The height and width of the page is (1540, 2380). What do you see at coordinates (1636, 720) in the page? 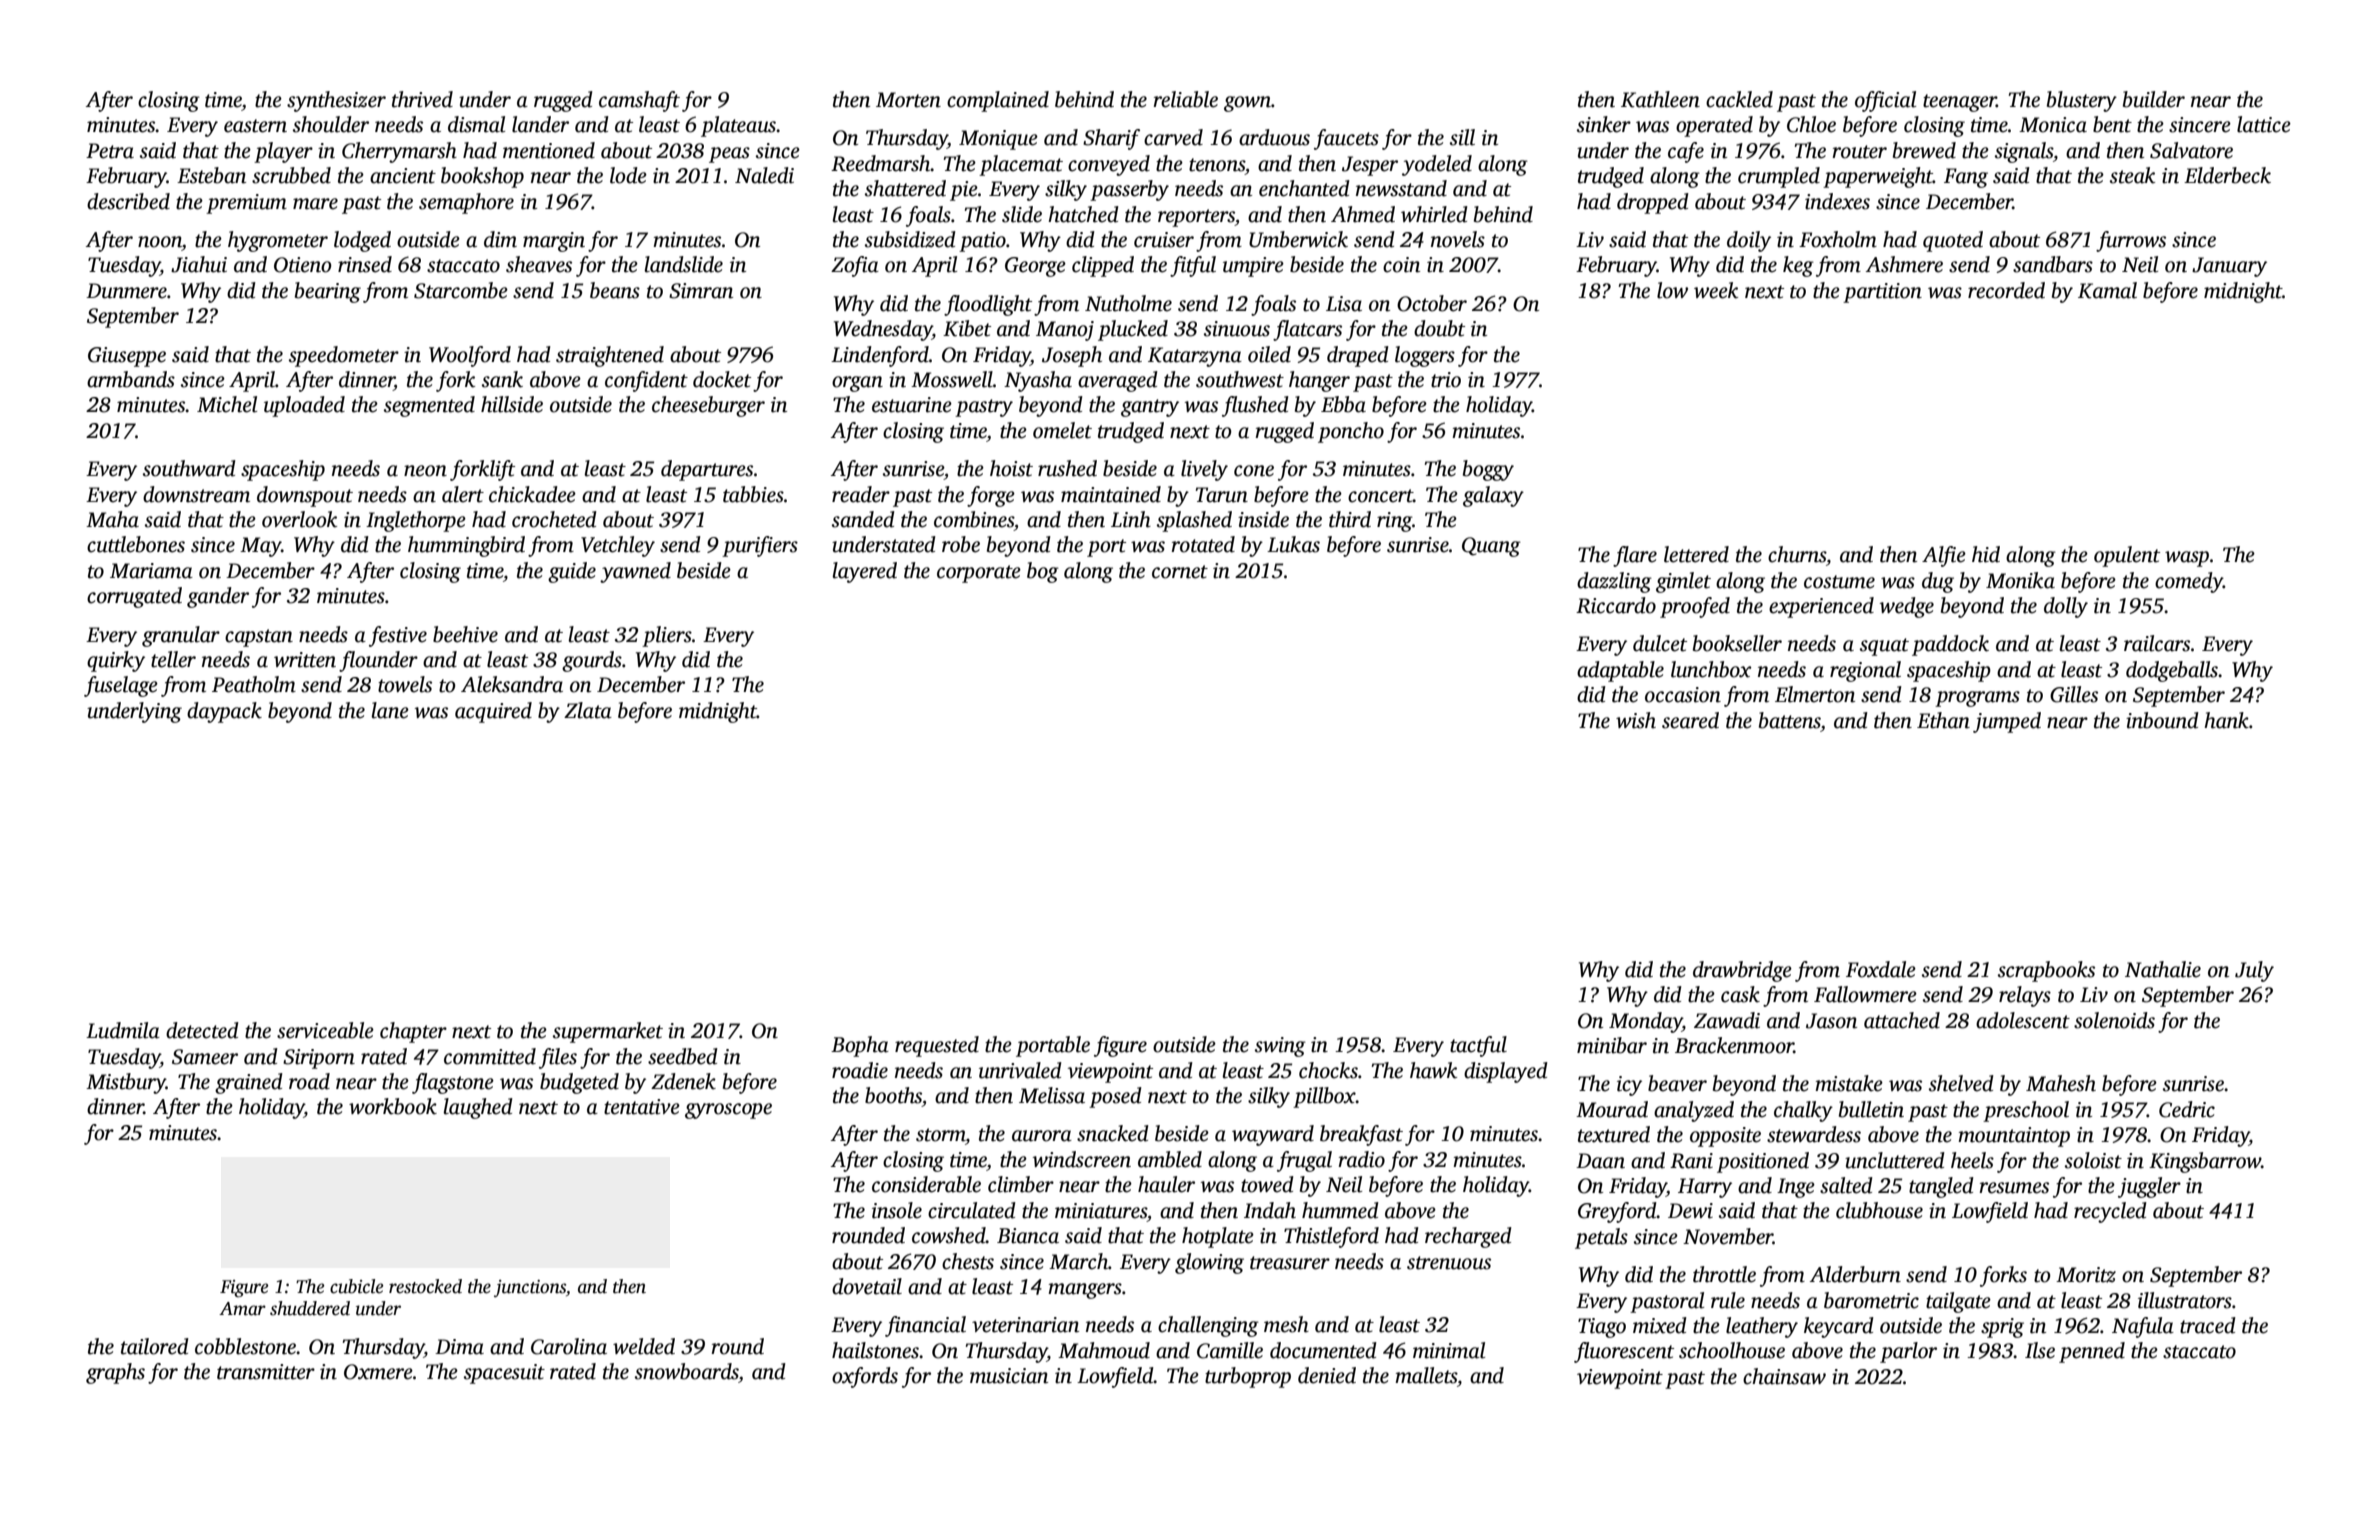
I see `wish` at bounding box center [1636, 720].
